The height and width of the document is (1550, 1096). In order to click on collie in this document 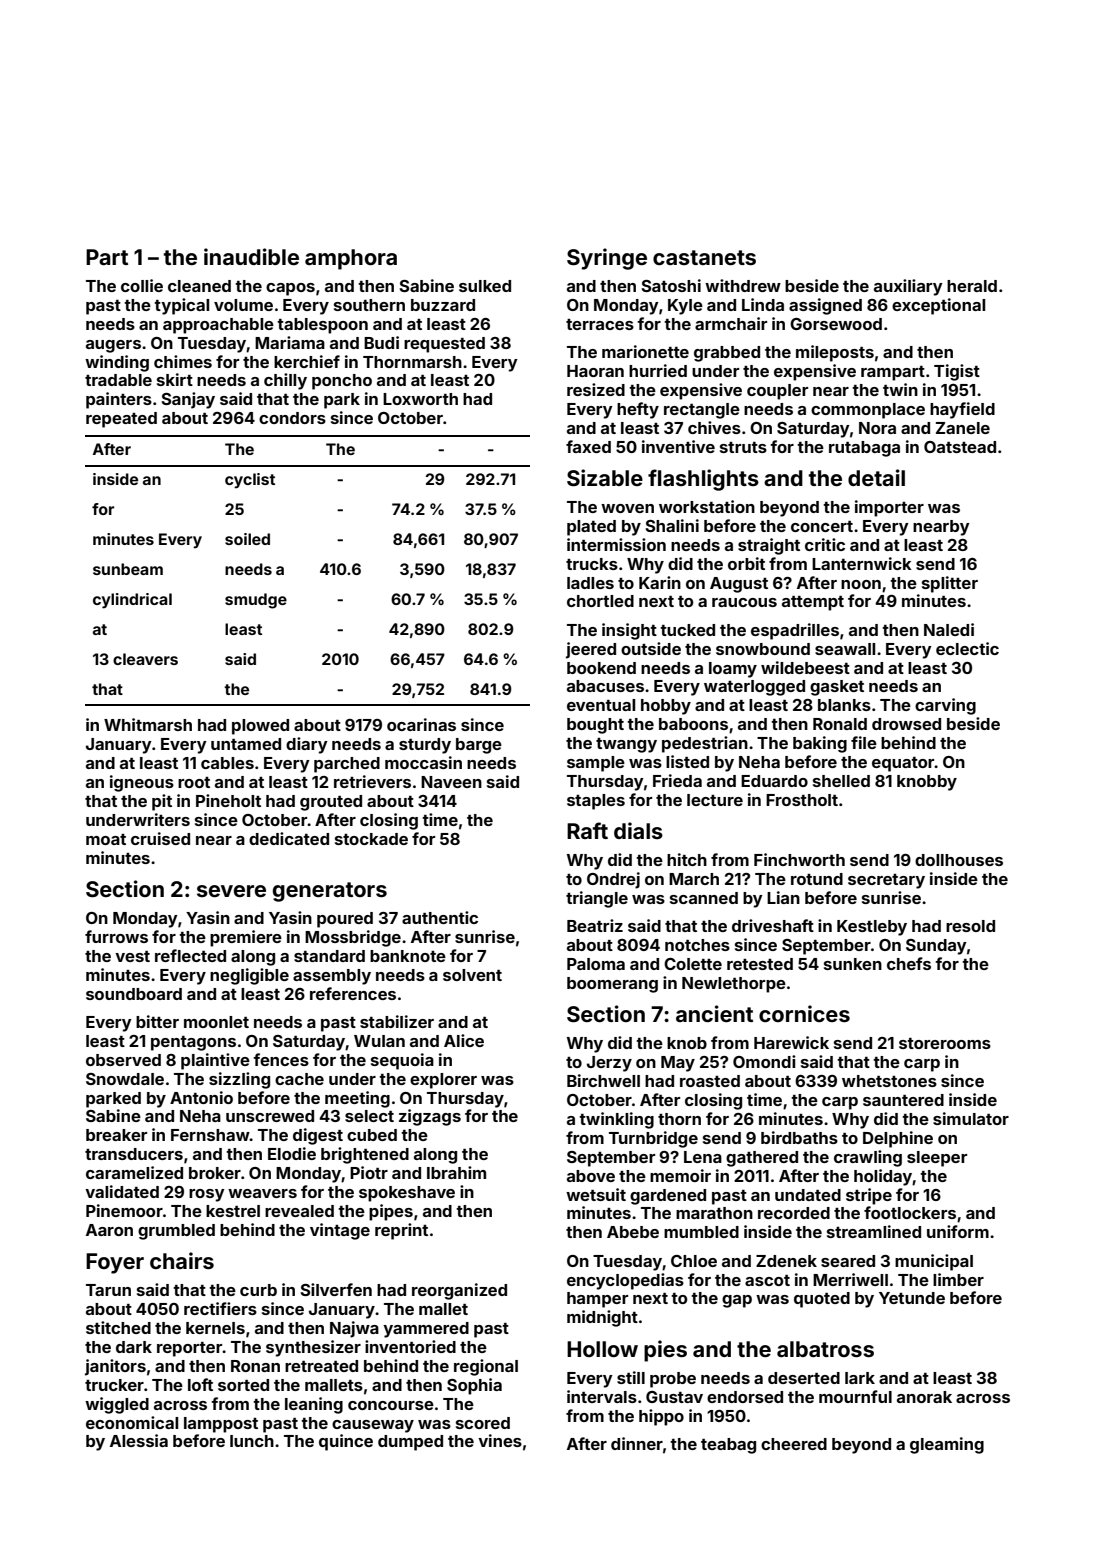, I will do `click(142, 285)`.
